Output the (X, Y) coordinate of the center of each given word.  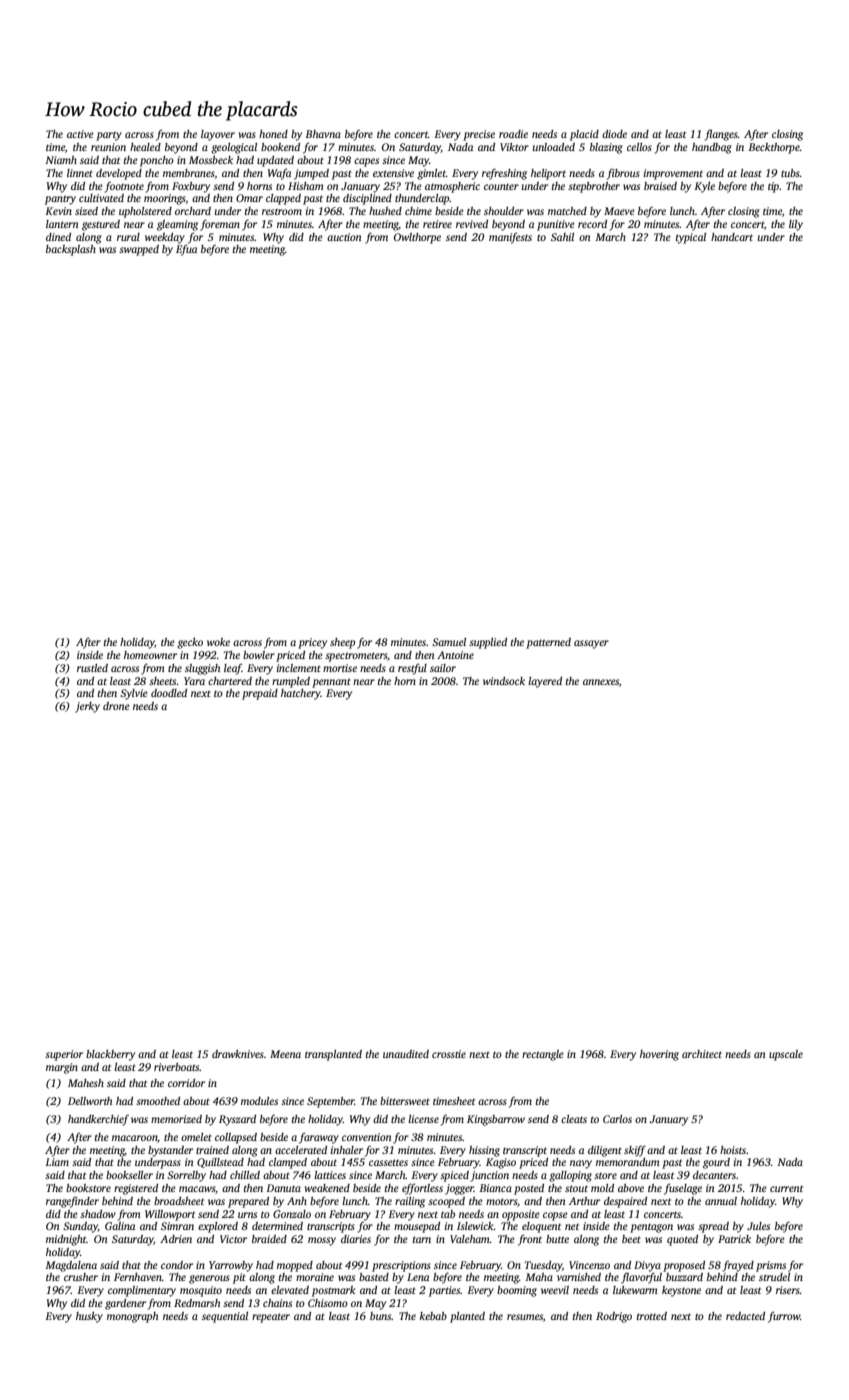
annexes (601, 682)
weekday (165, 238)
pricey (312, 643)
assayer (591, 644)
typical (691, 238)
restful (412, 669)
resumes (525, 1317)
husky (89, 1317)
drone (116, 706)
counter (501, 186)
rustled (92, 668)
